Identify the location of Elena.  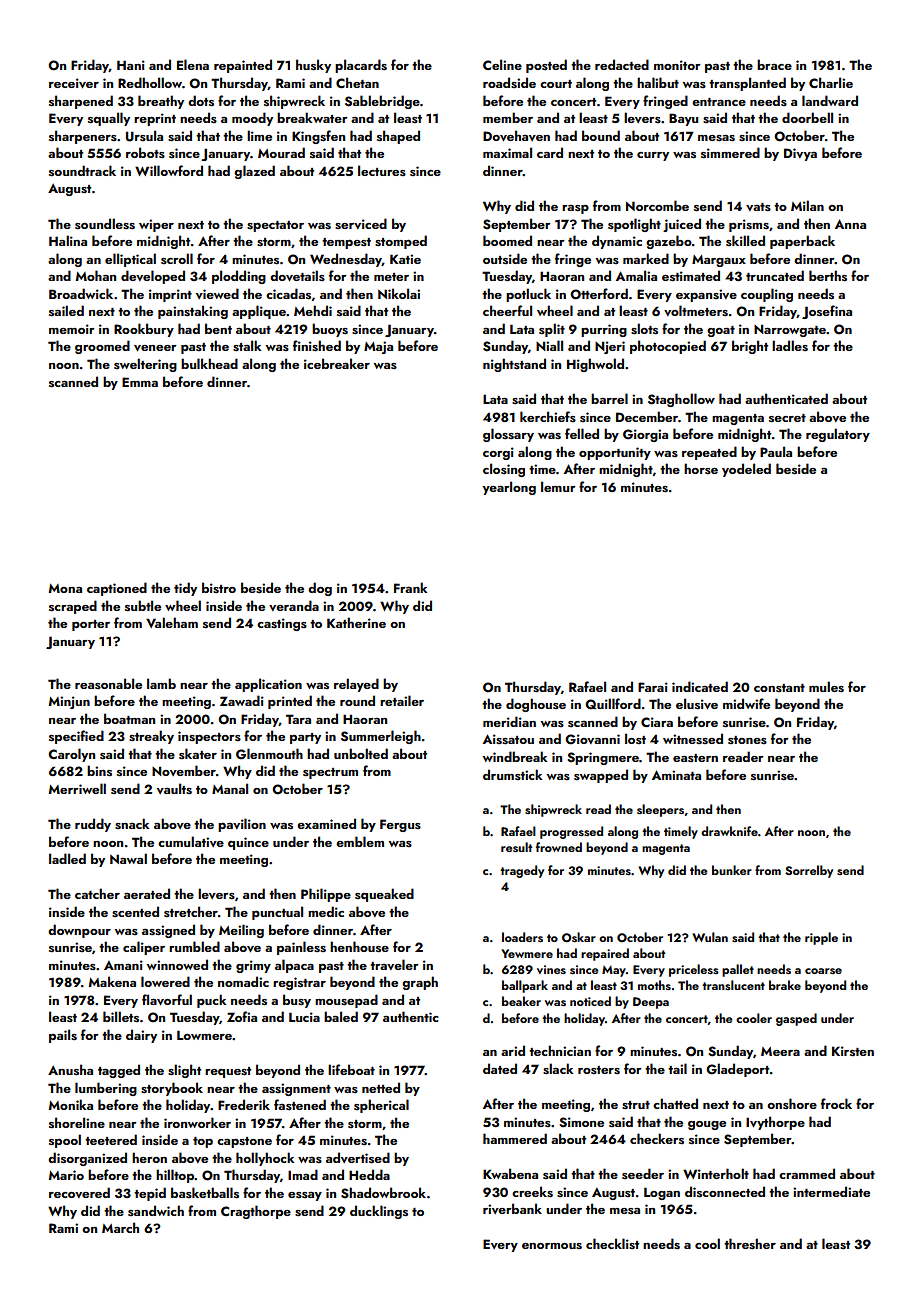
(193, 64).
